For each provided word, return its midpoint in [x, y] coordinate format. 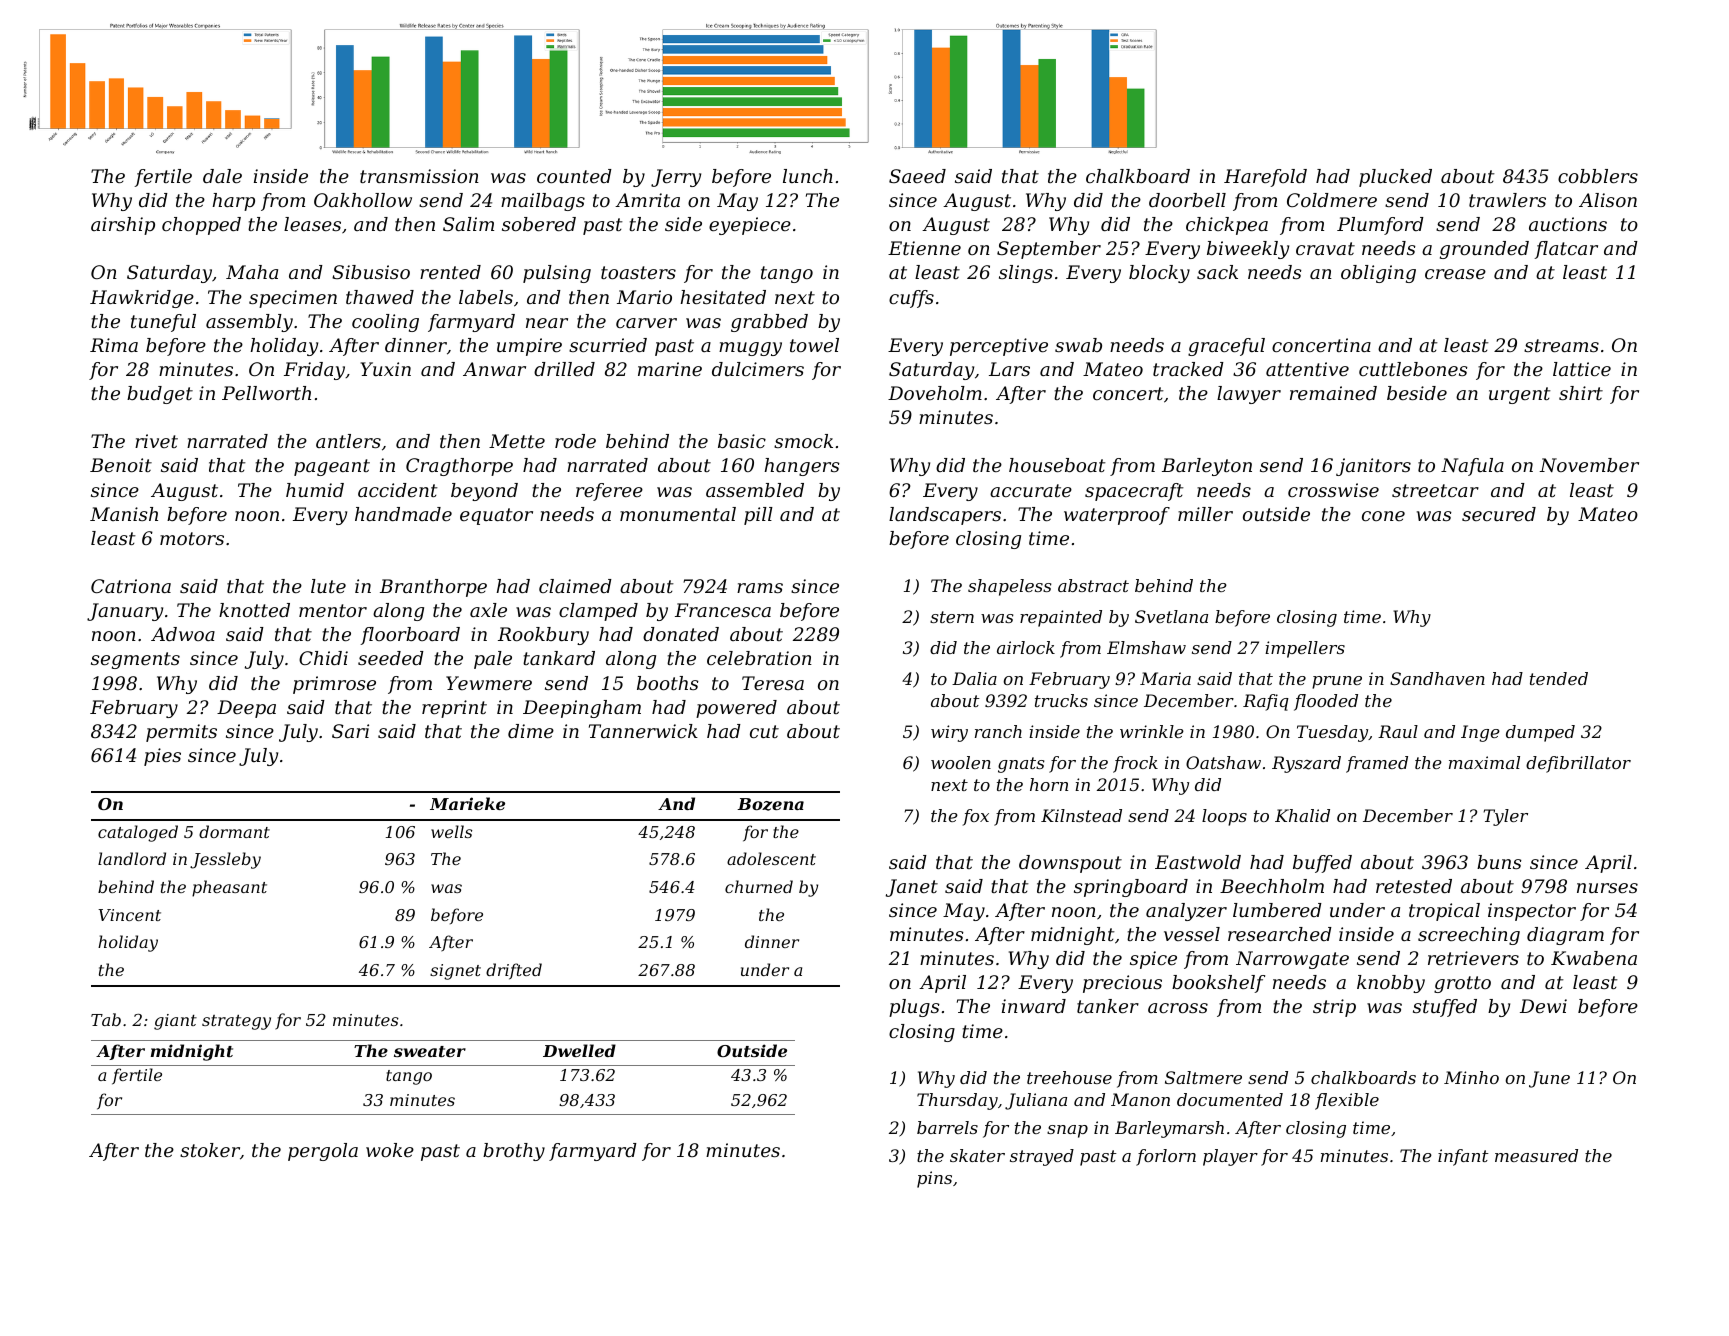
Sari [350, 731]
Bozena [770, 804]
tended [1559, 678]
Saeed [917, 176]
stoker [210, 1150]
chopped [201, 226]
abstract [1093, 585]
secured [1499, 514]
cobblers [1598, 176]
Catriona [131, 586]
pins [934, 1179]
